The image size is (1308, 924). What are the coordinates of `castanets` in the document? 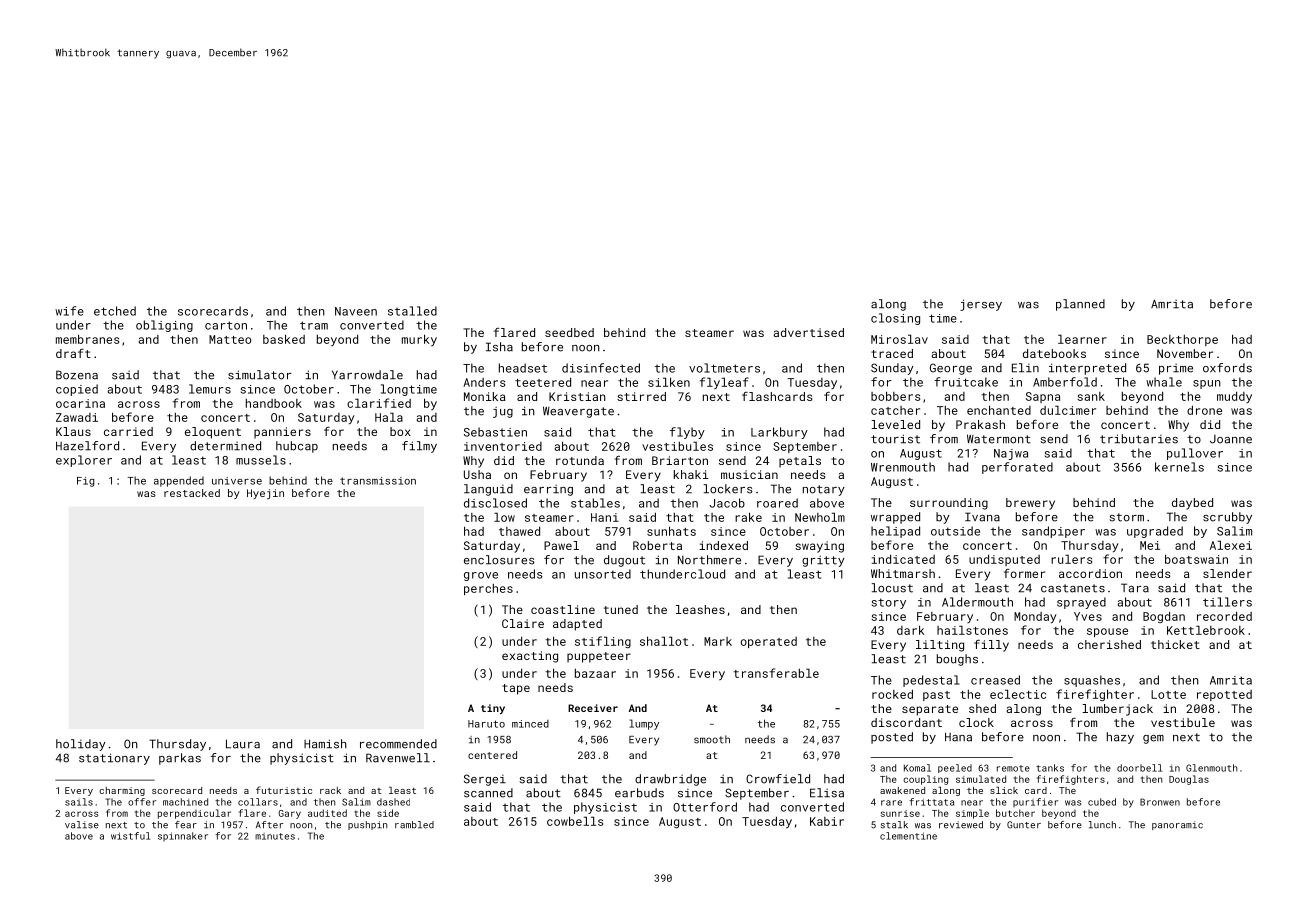 It's located at (1073, 588).
